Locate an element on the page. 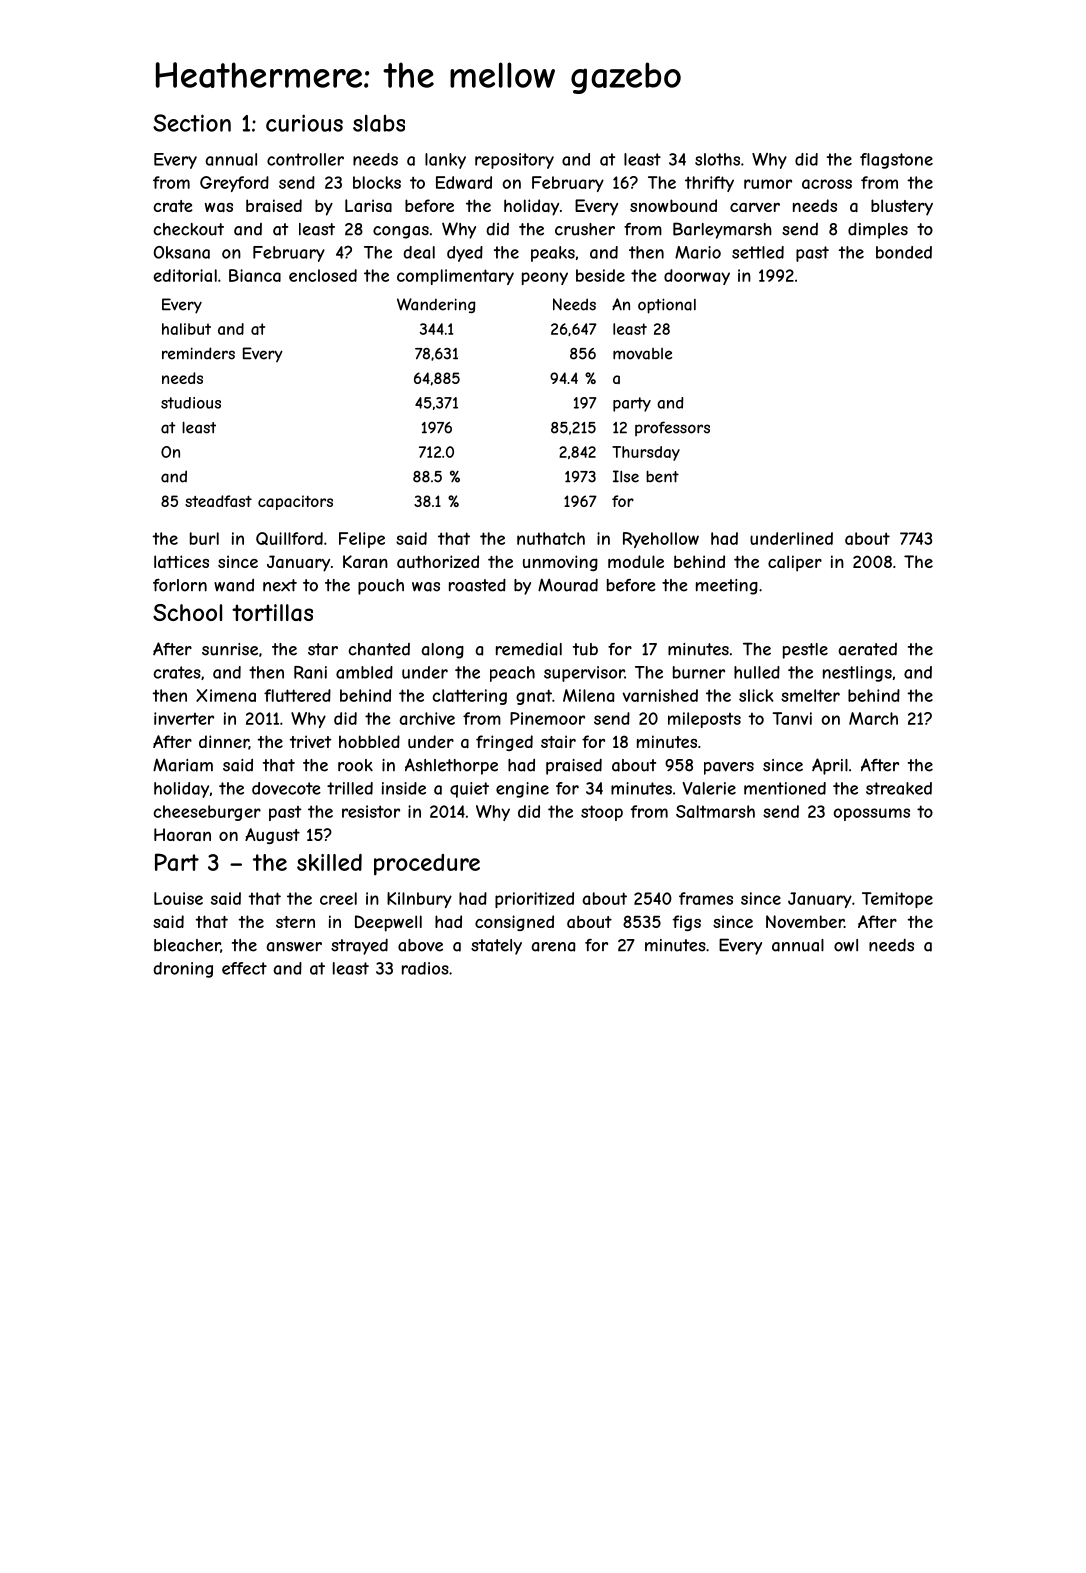  gnat is located at coordinates (534, 697).
